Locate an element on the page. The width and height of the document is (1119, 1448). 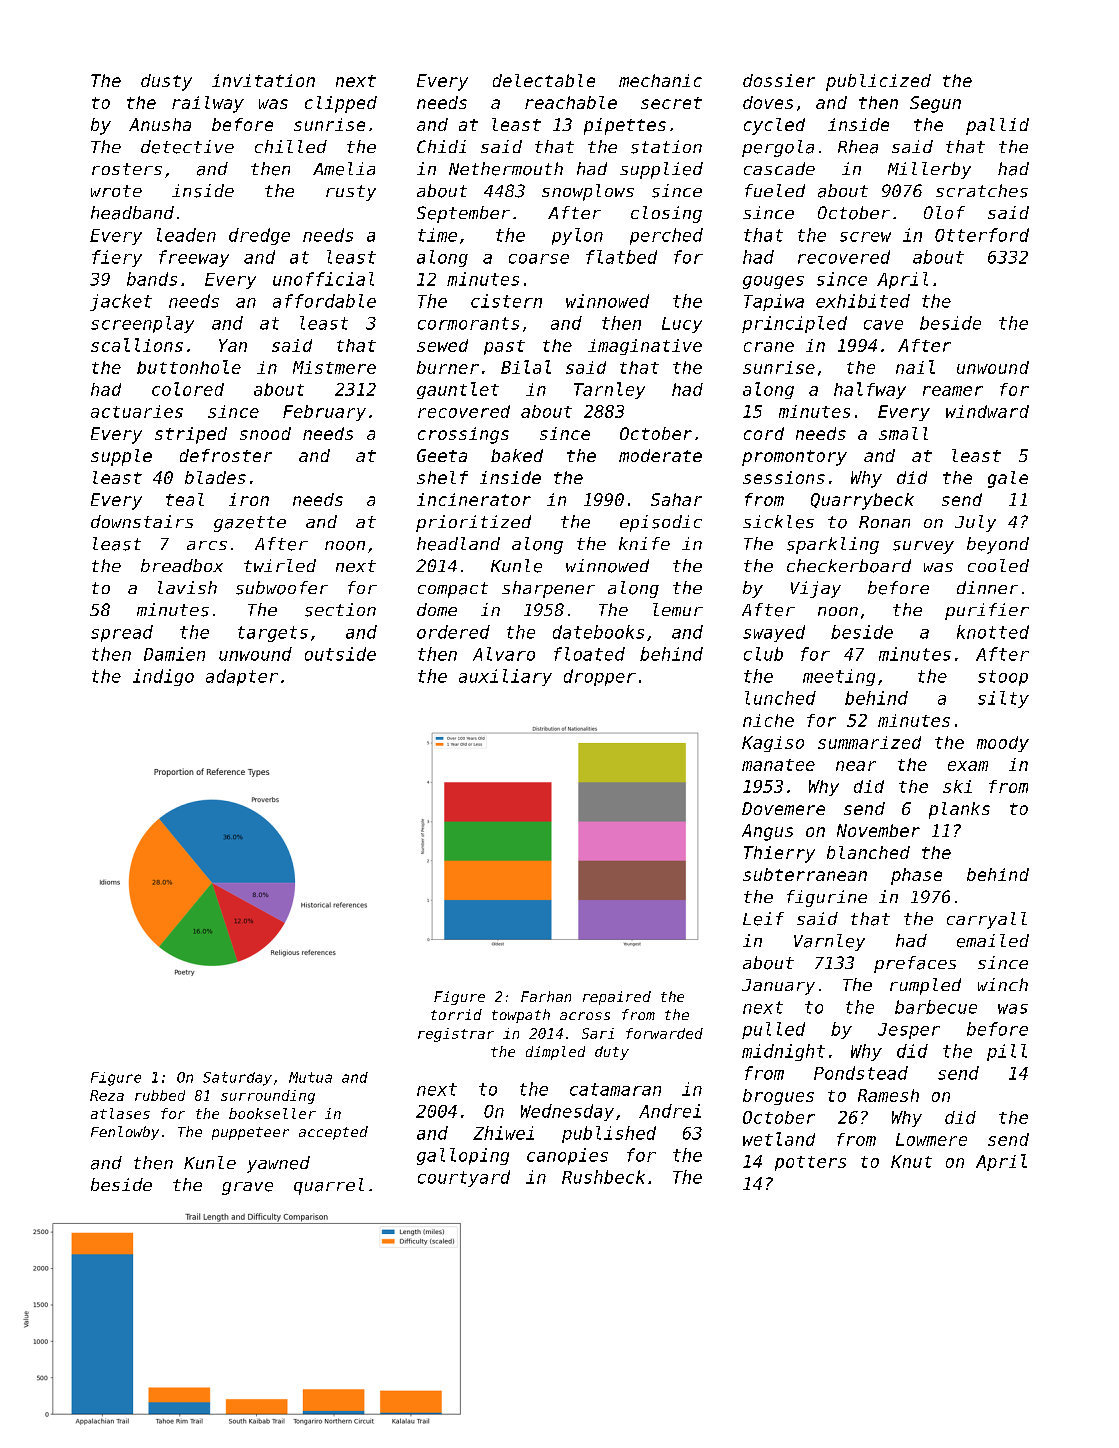
Thierry is located at coordinates (779, 854).
